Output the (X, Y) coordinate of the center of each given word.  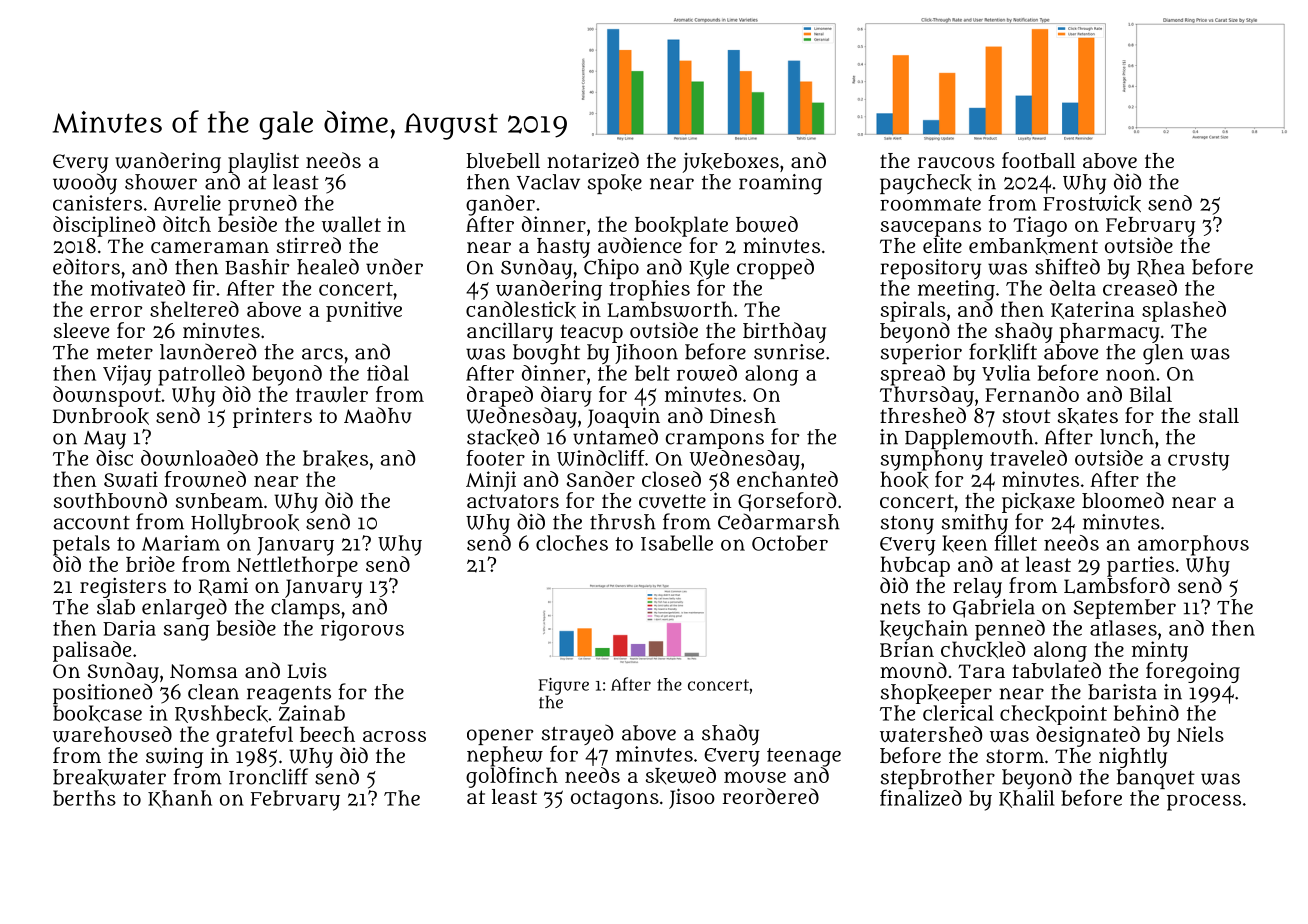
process (1204, 802)
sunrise (789, 352)
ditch (187, 224)
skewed (681, 776)
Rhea (1161, 268)
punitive (364, 311)
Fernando (1032, 394)
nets (900, 608)
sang (187, 632)
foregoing (1193, 672)
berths (84, 798)
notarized (593, 160)
